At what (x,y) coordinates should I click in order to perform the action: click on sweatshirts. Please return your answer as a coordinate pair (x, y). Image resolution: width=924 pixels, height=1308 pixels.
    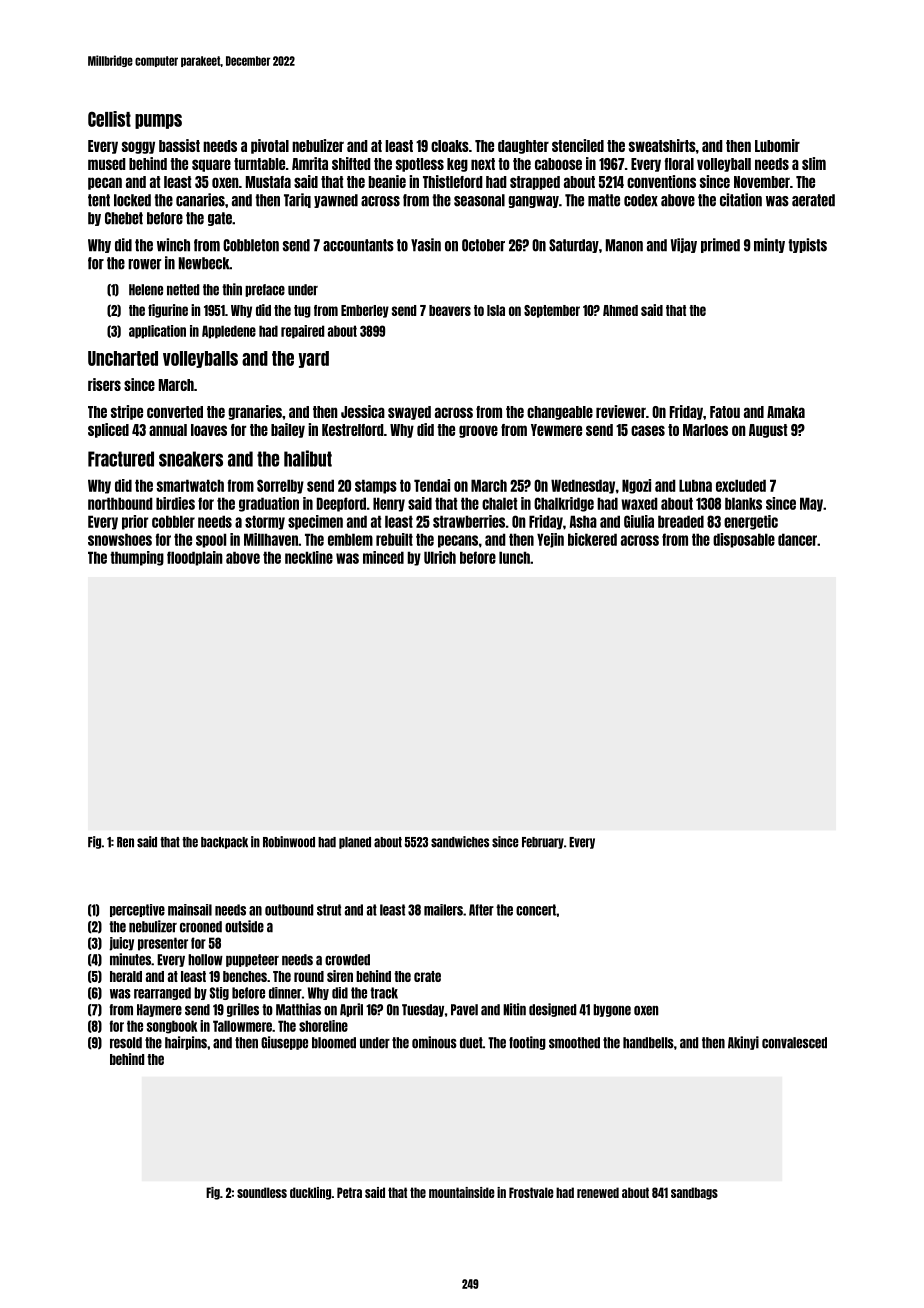
    Looking at the image, I should click on (662, 145).
